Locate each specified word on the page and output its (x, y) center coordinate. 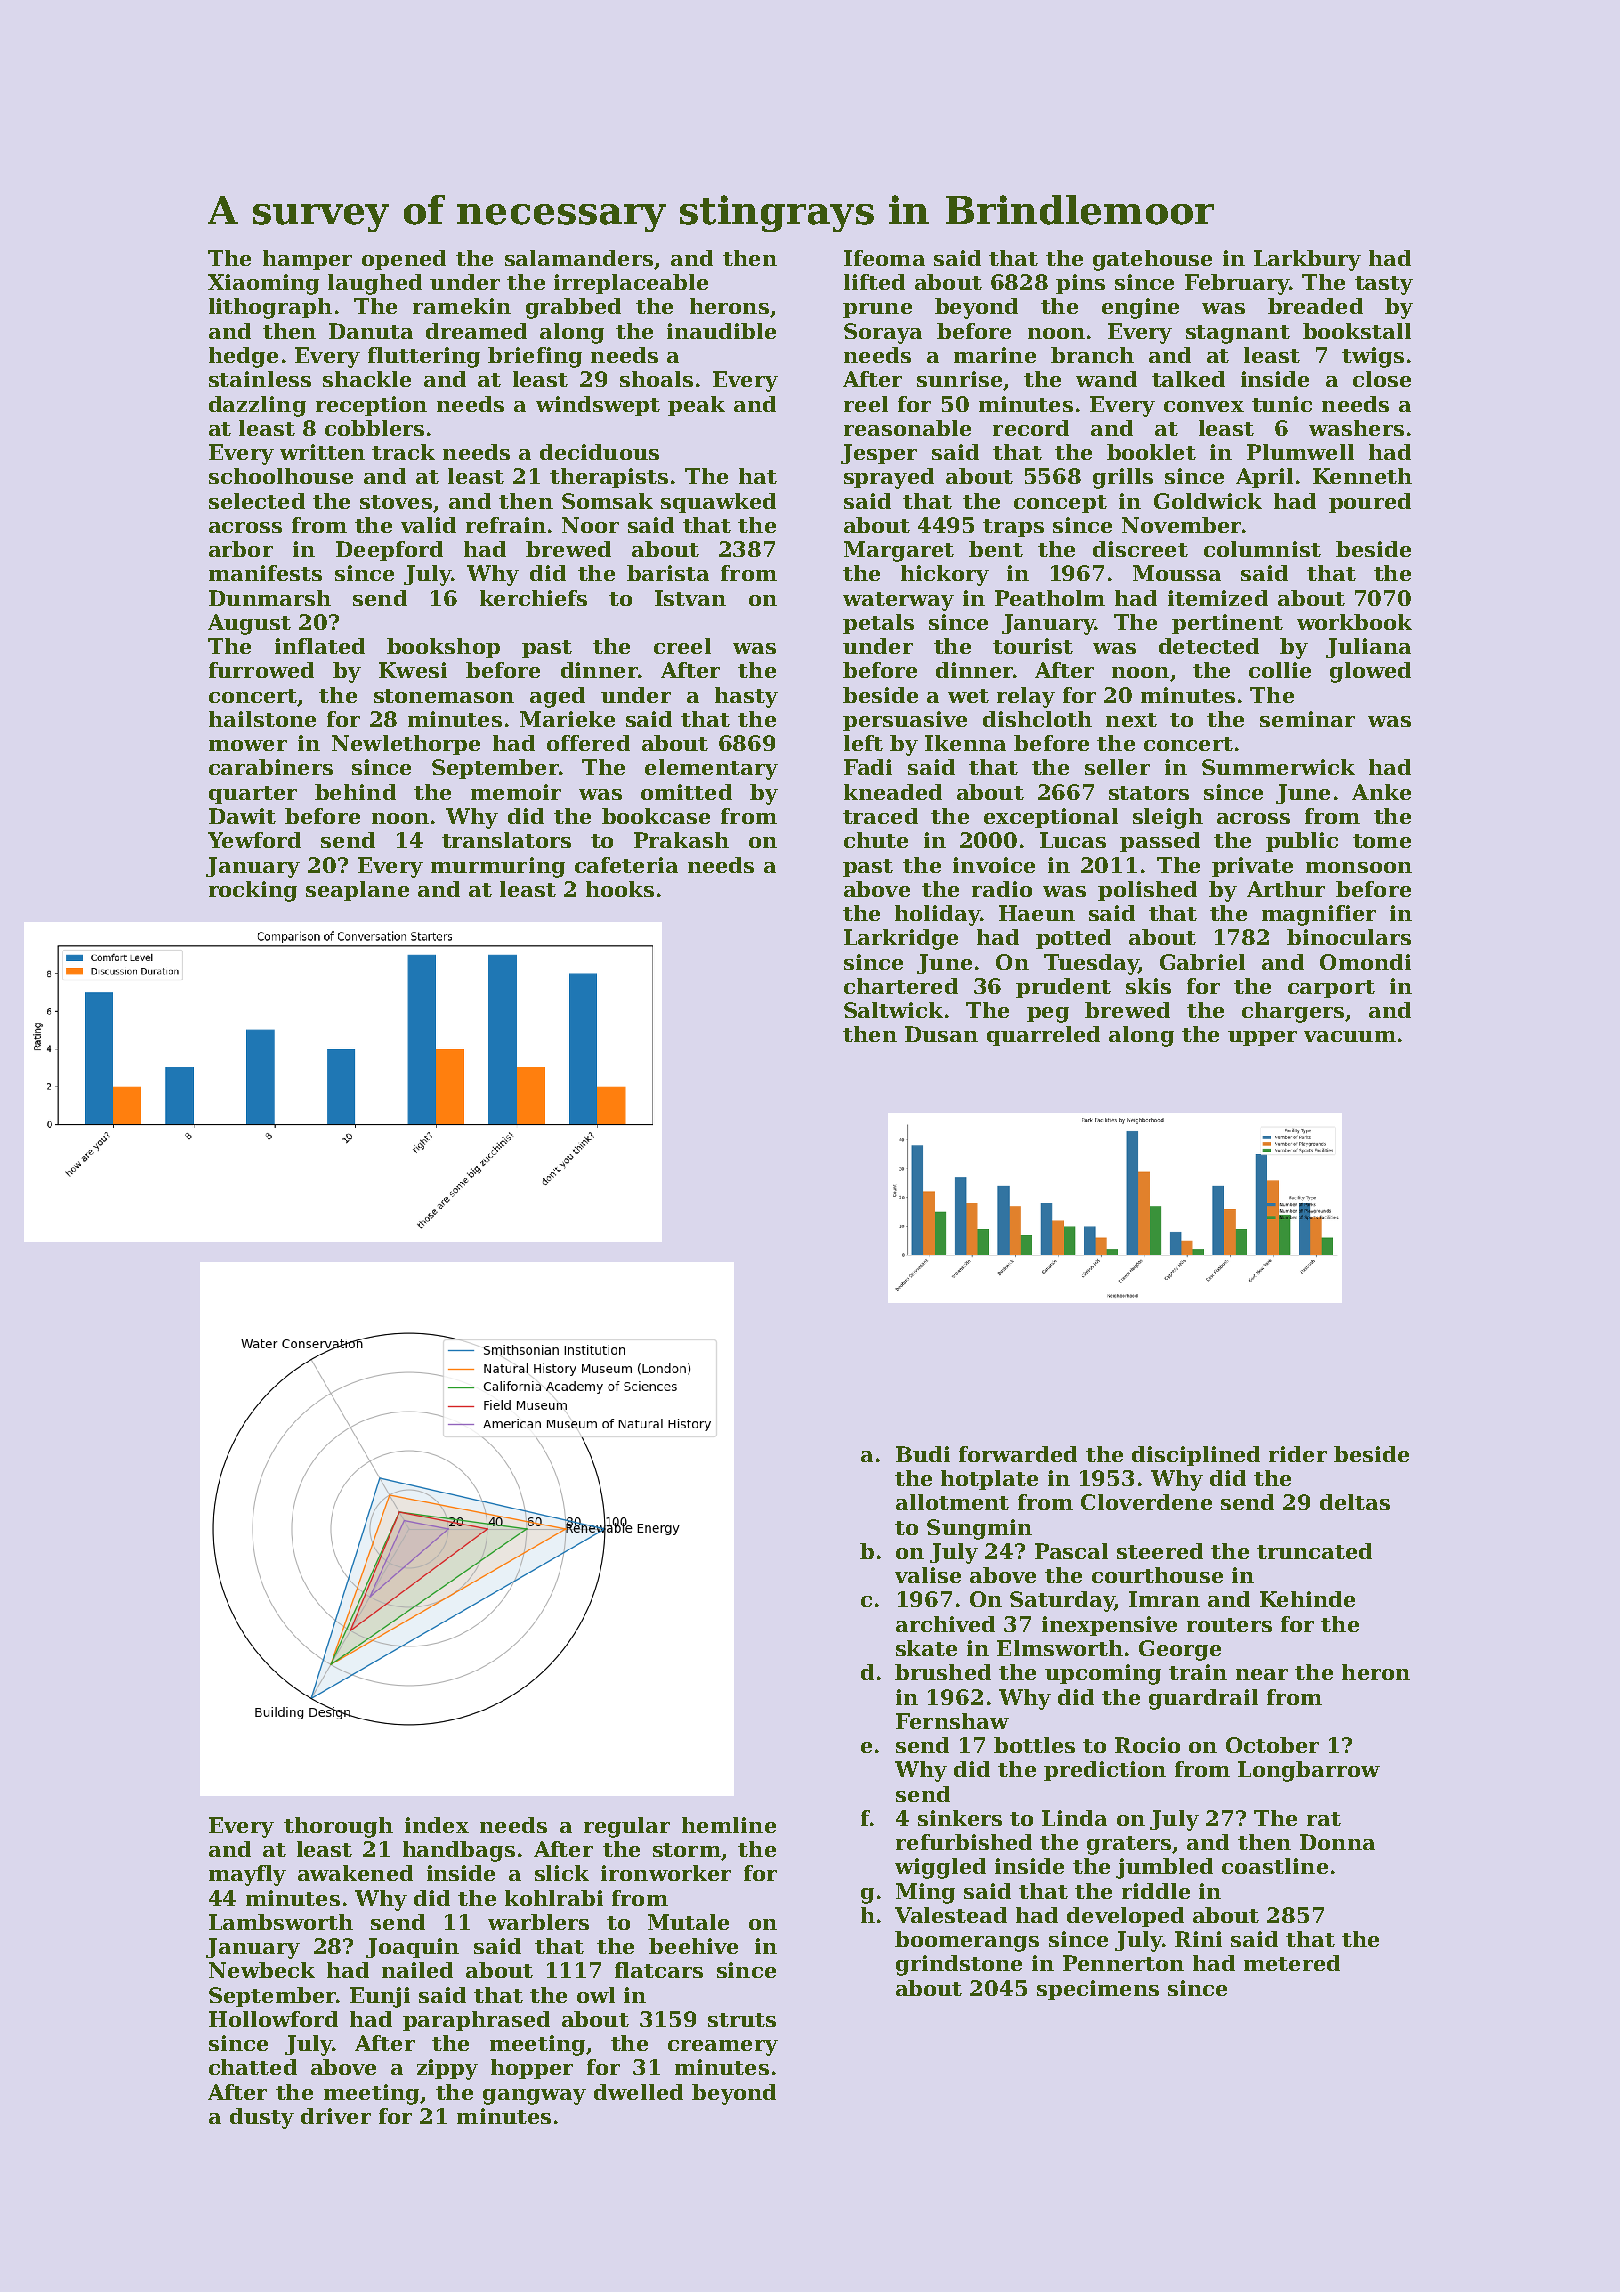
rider (1298, 1454)
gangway (534, 2097)
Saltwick (893, 1010)
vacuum (1350, 1036)
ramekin (462, 306)
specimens (1098, 1990)
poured (1370, 503)
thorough (338, 1827)
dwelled (638, 2092)
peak (696, 406)
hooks (620, 889)
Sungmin (979, 1529)
